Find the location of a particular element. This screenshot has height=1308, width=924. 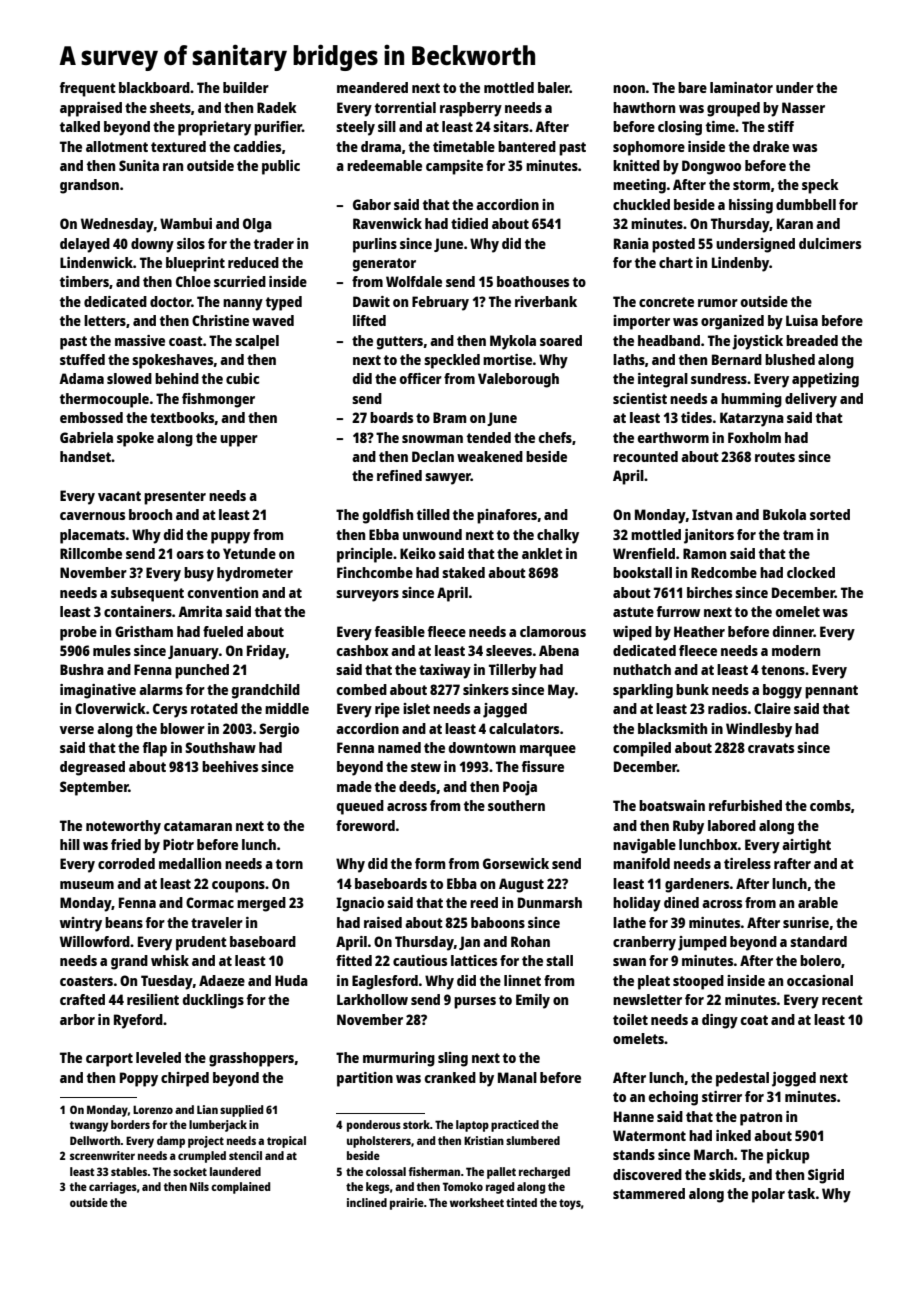

sorted is located at coordinates (830, 514).
